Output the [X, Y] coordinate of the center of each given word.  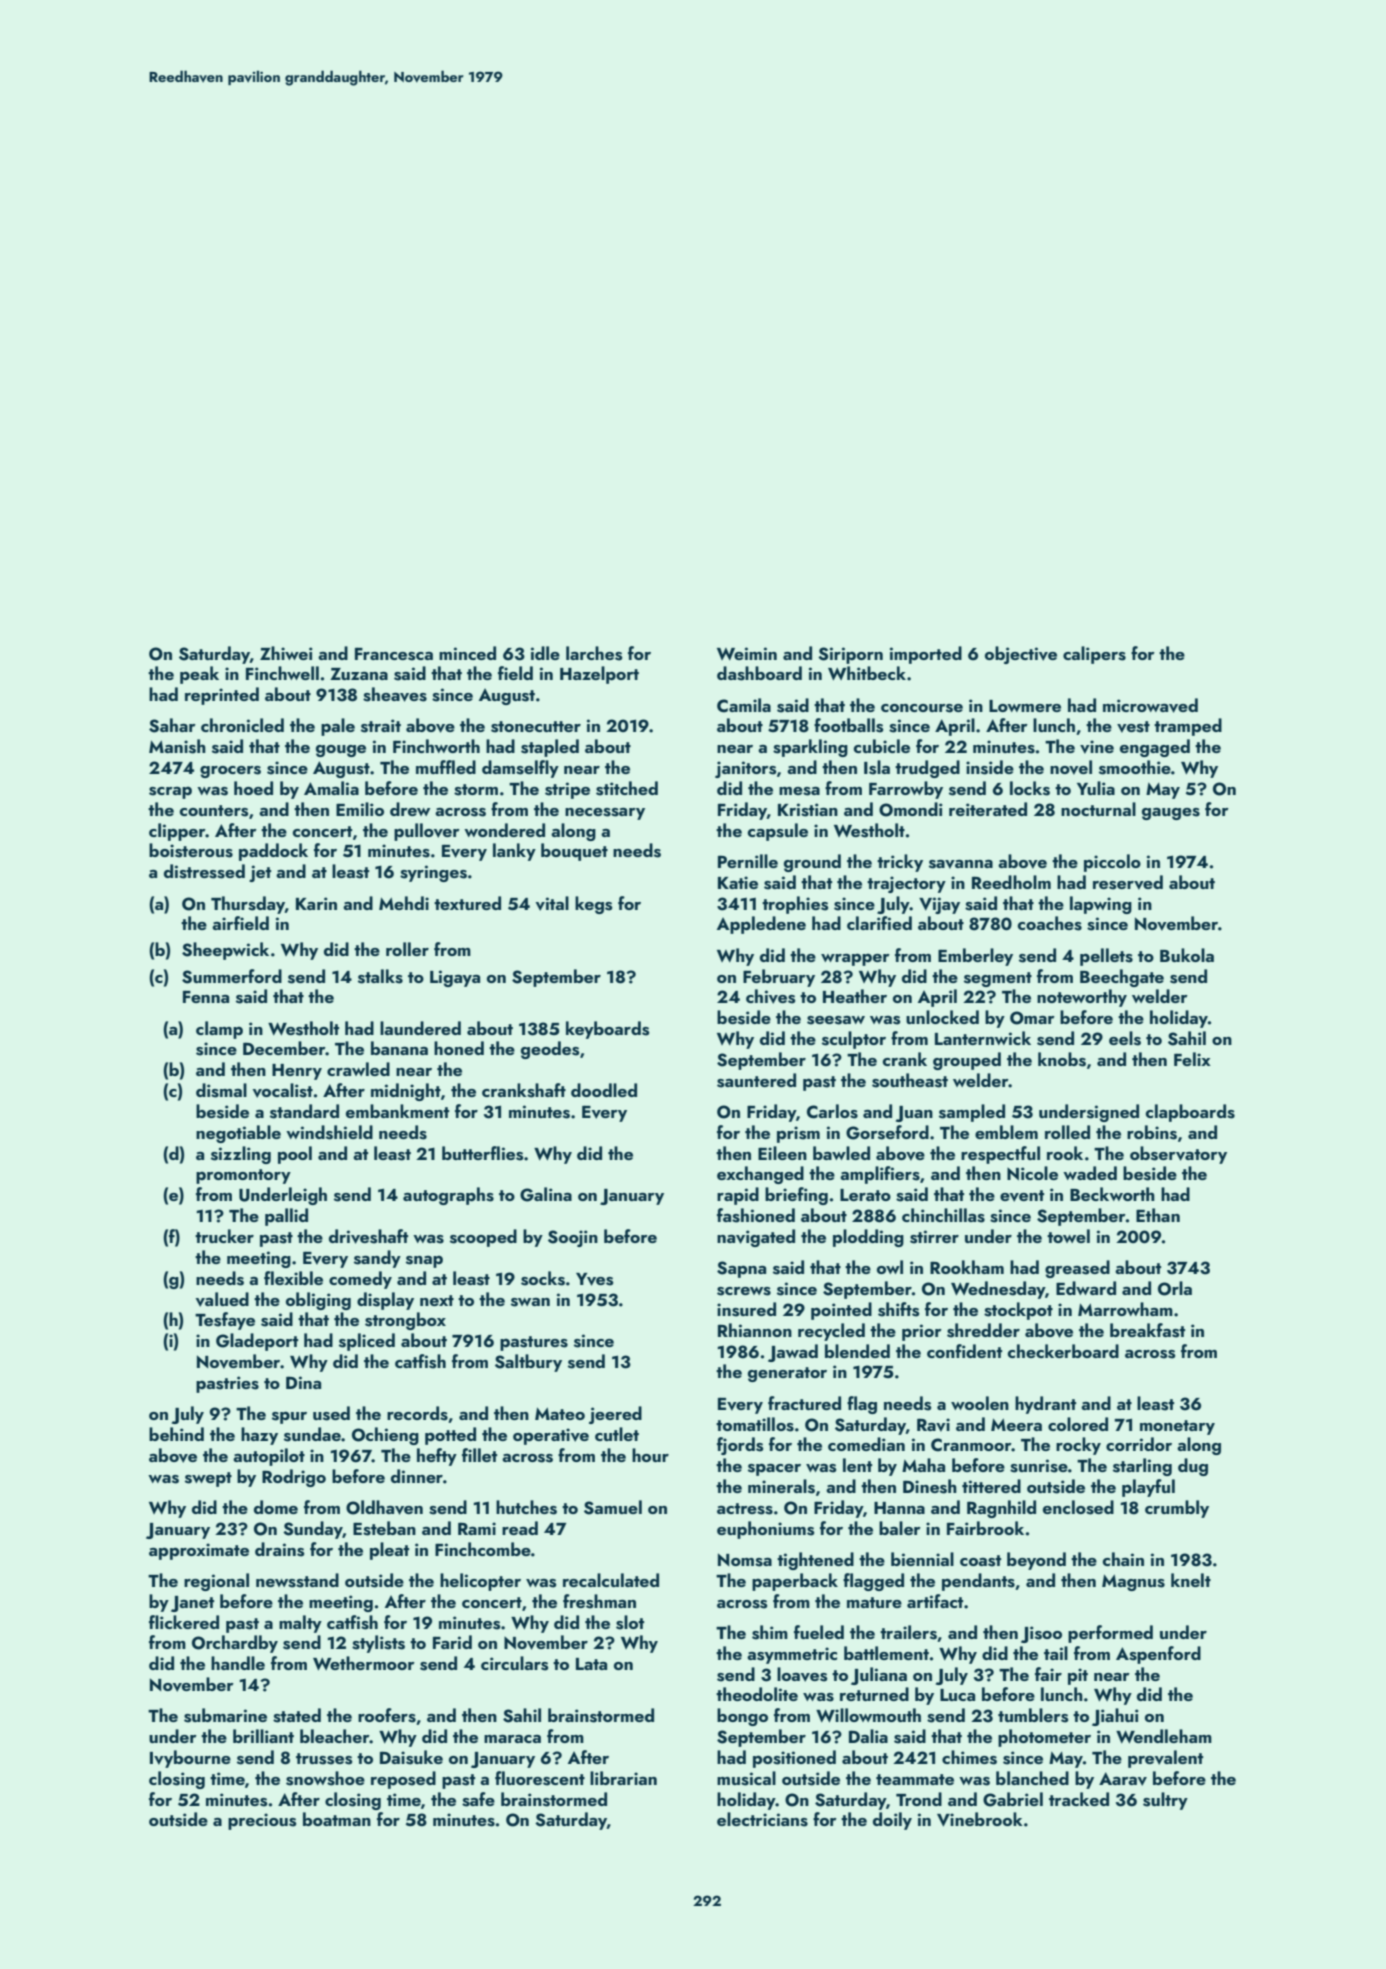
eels [1125, 1038]
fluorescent [540, 1778]
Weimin [747, 653]
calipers [1094, 655]
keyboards [607, 1030]
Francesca [394, 654]
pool [295, 1155]
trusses [324, 1759]
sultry [1165, 1801]
